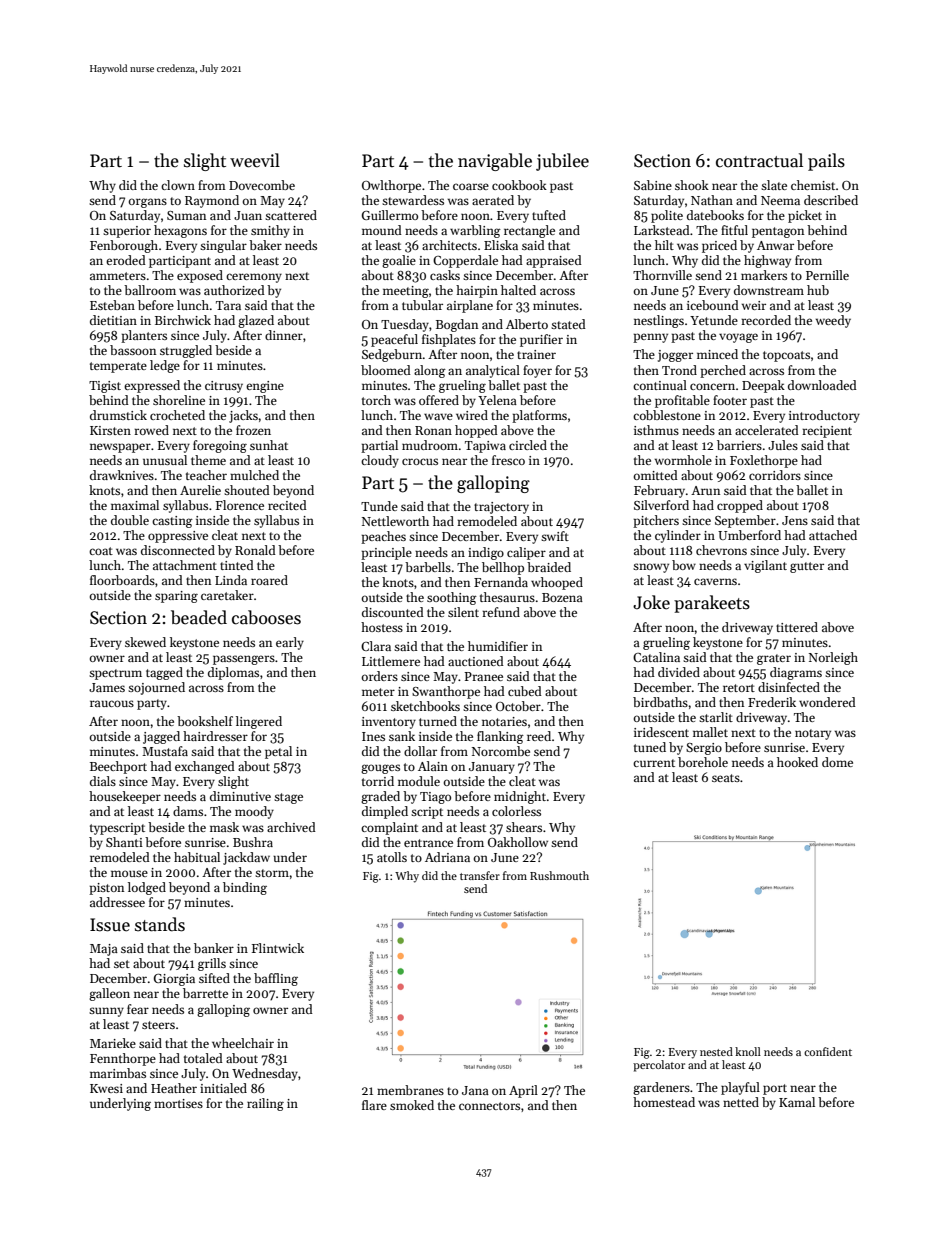 The image size is (952, 1233). I want to click on connectors, so click(489, 1106).
